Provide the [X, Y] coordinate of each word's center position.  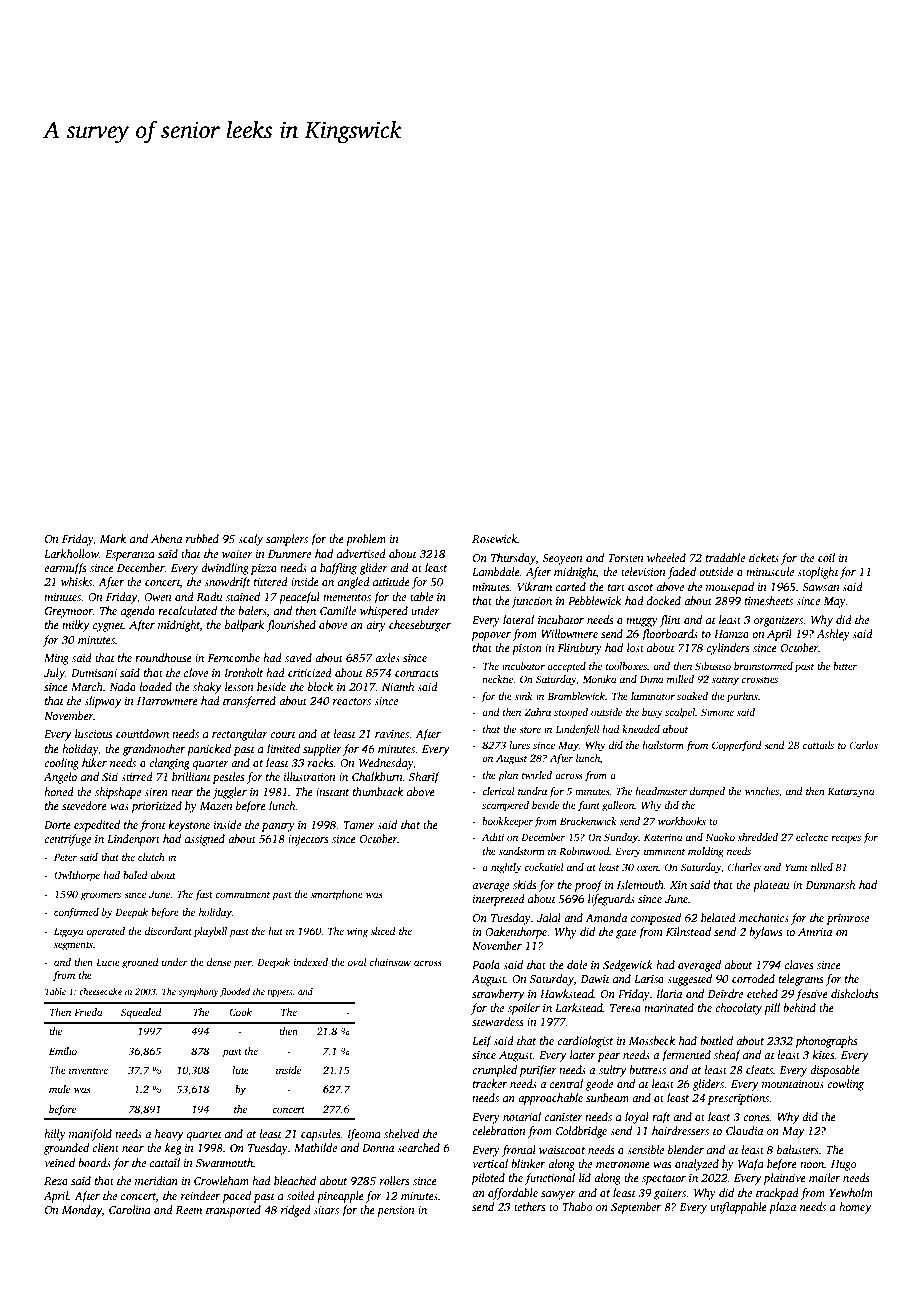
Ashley [833, 635]
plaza [782, 1208]
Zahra [537, 712]
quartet [204, 1136]
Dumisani [94, 673]
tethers [529, 1206]
